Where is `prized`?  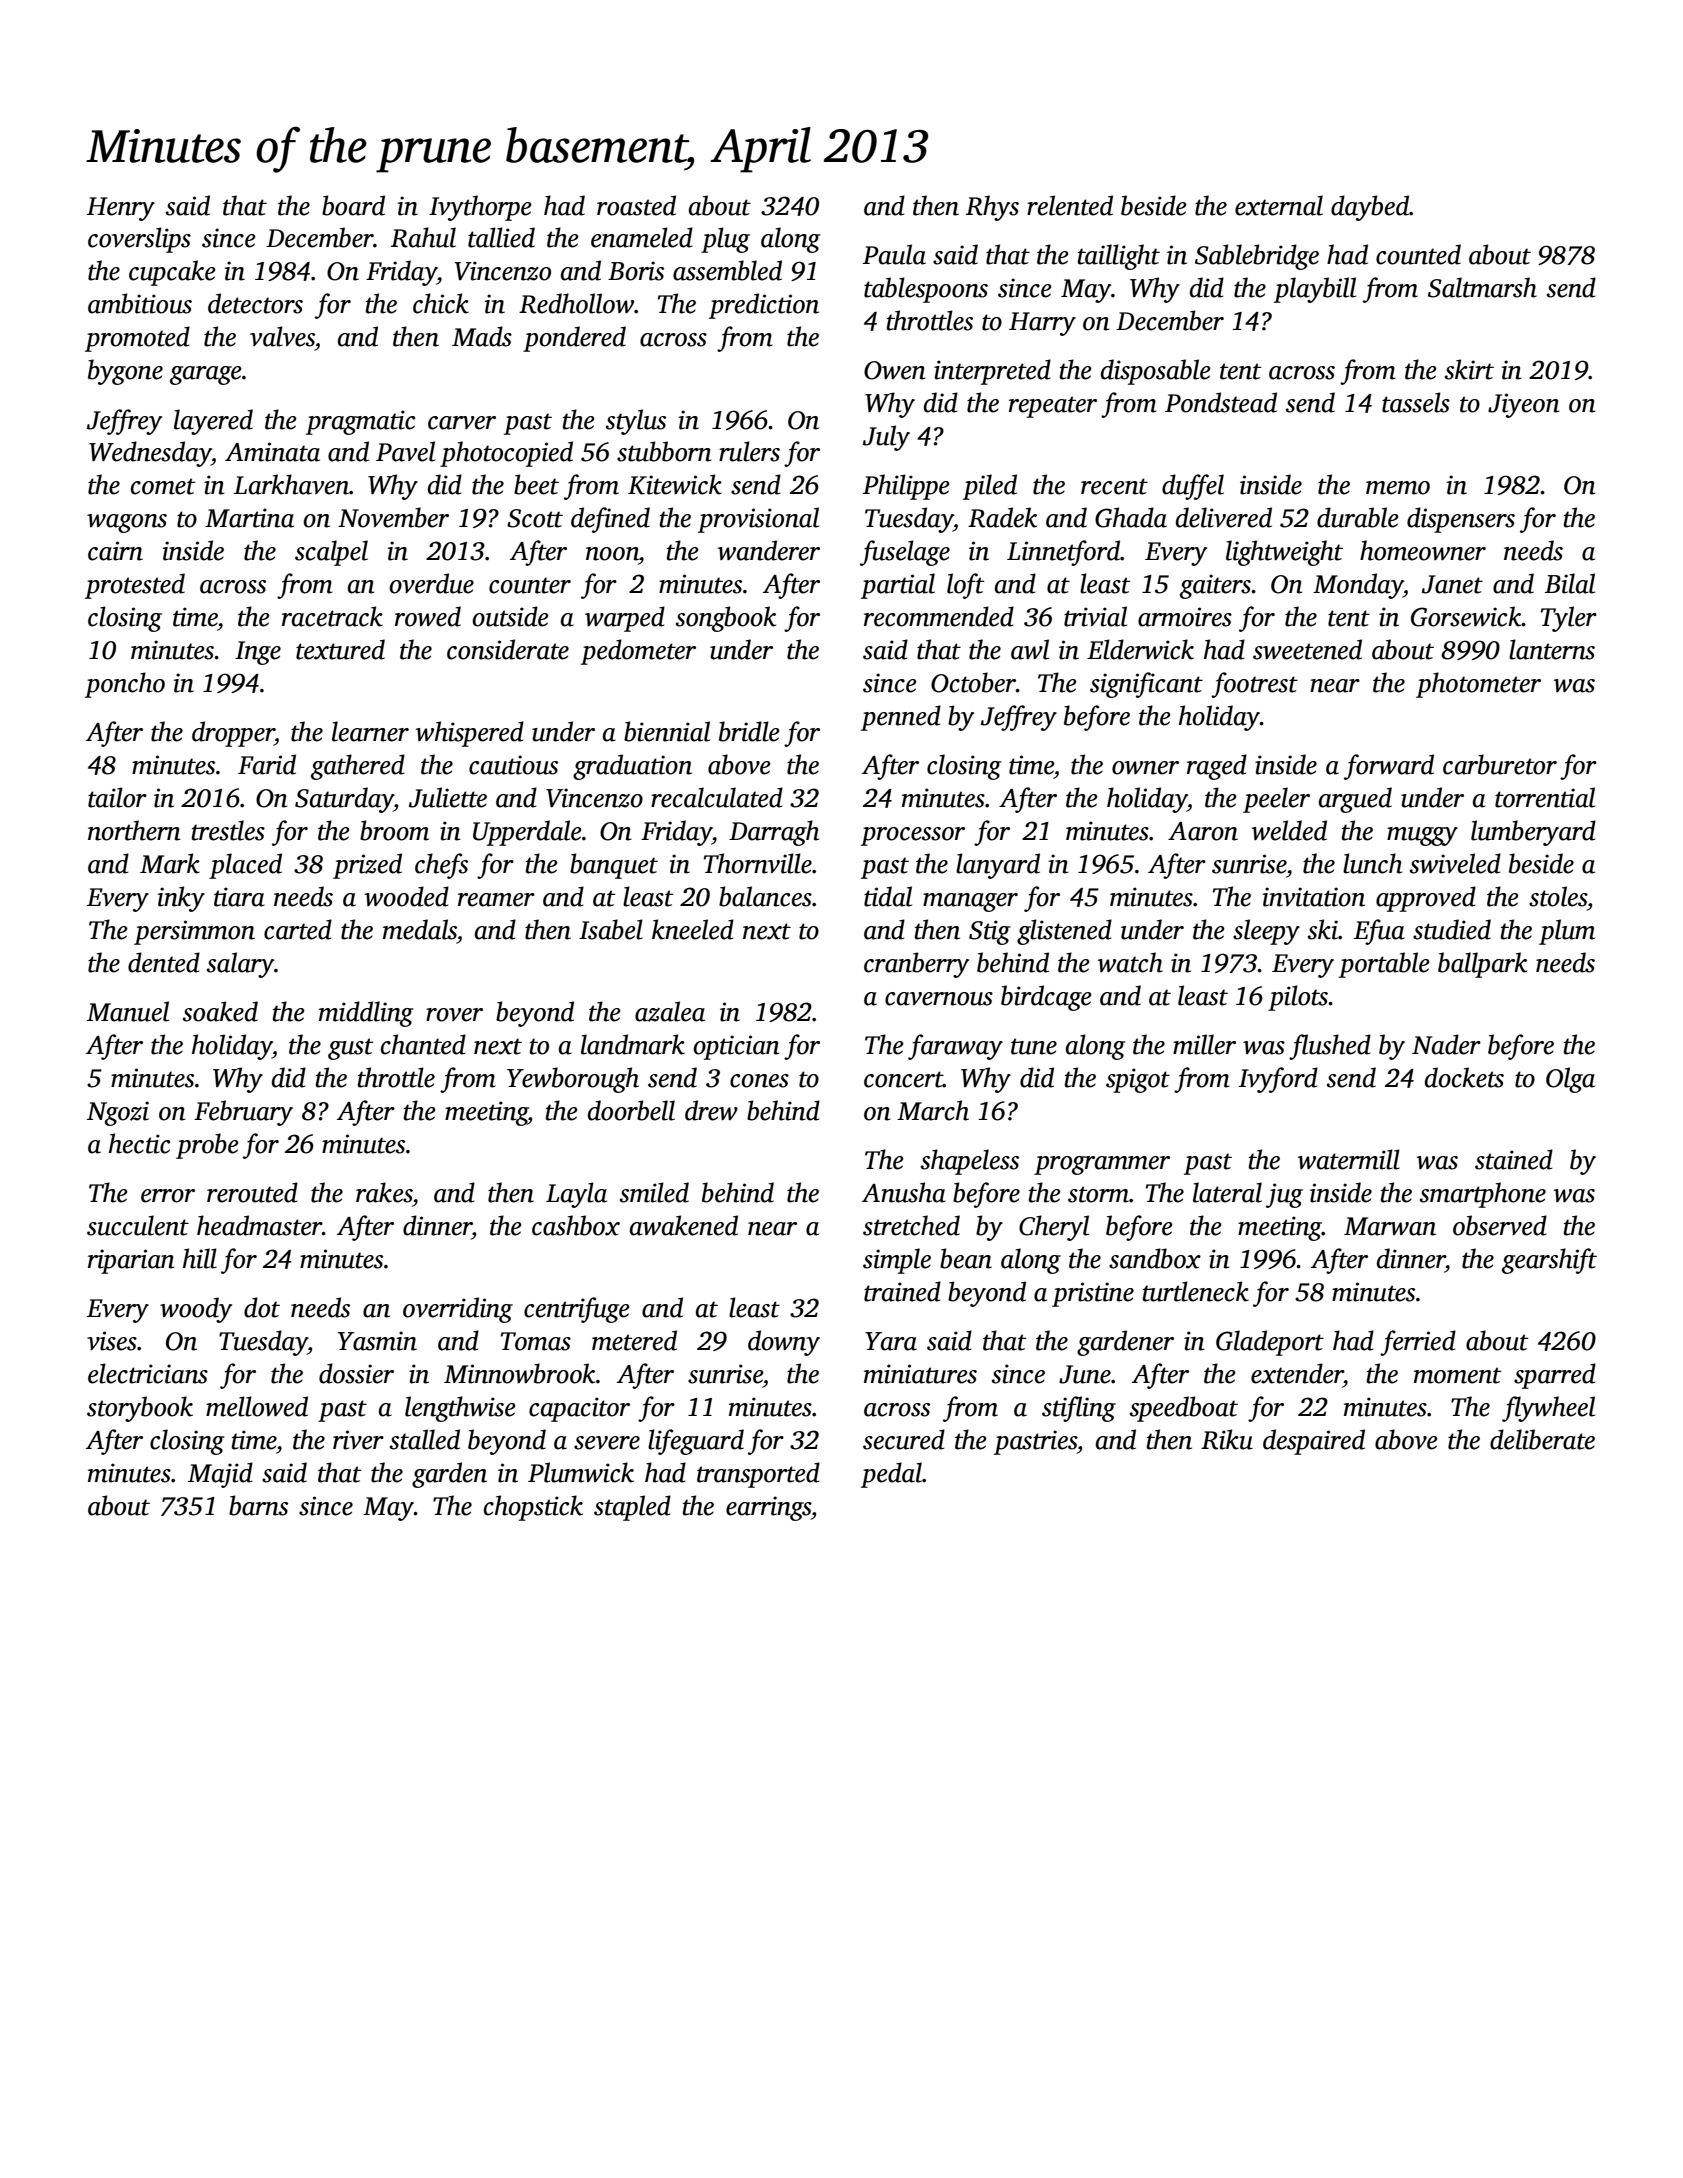 prized is located at coordinates (367, 866).
